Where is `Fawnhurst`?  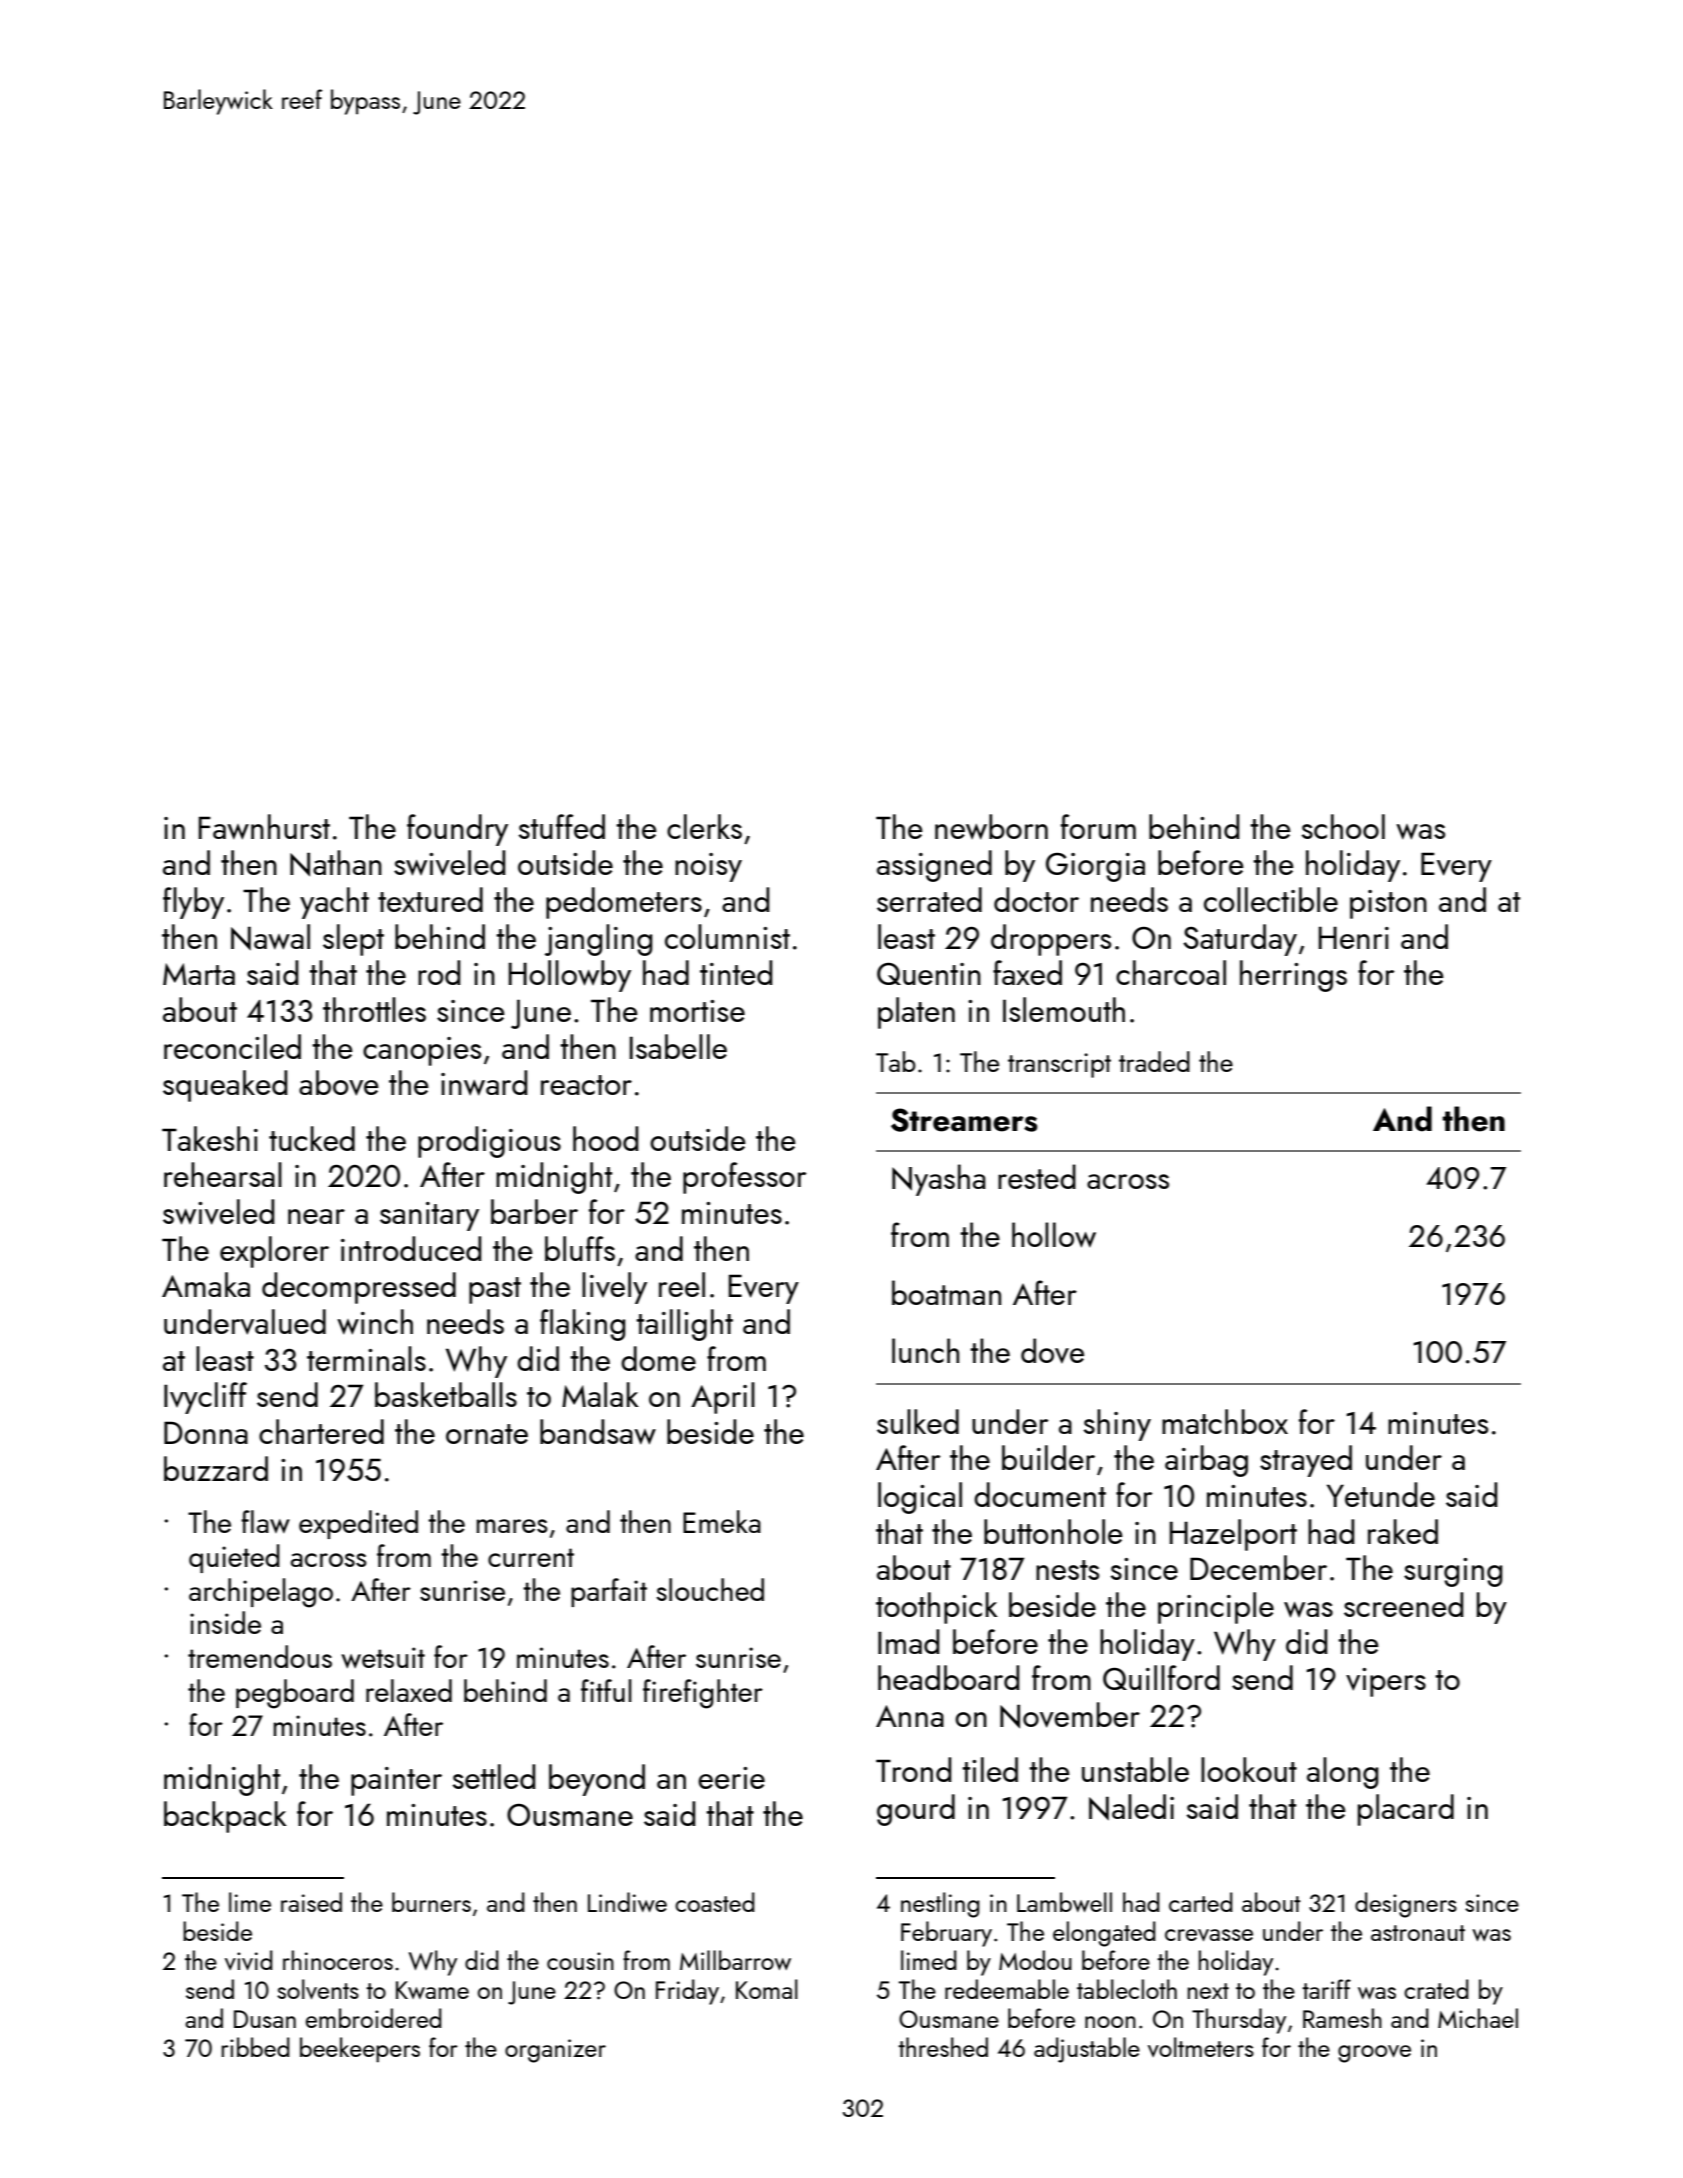
Fawnhurst is located at coordinates (264, 827).
